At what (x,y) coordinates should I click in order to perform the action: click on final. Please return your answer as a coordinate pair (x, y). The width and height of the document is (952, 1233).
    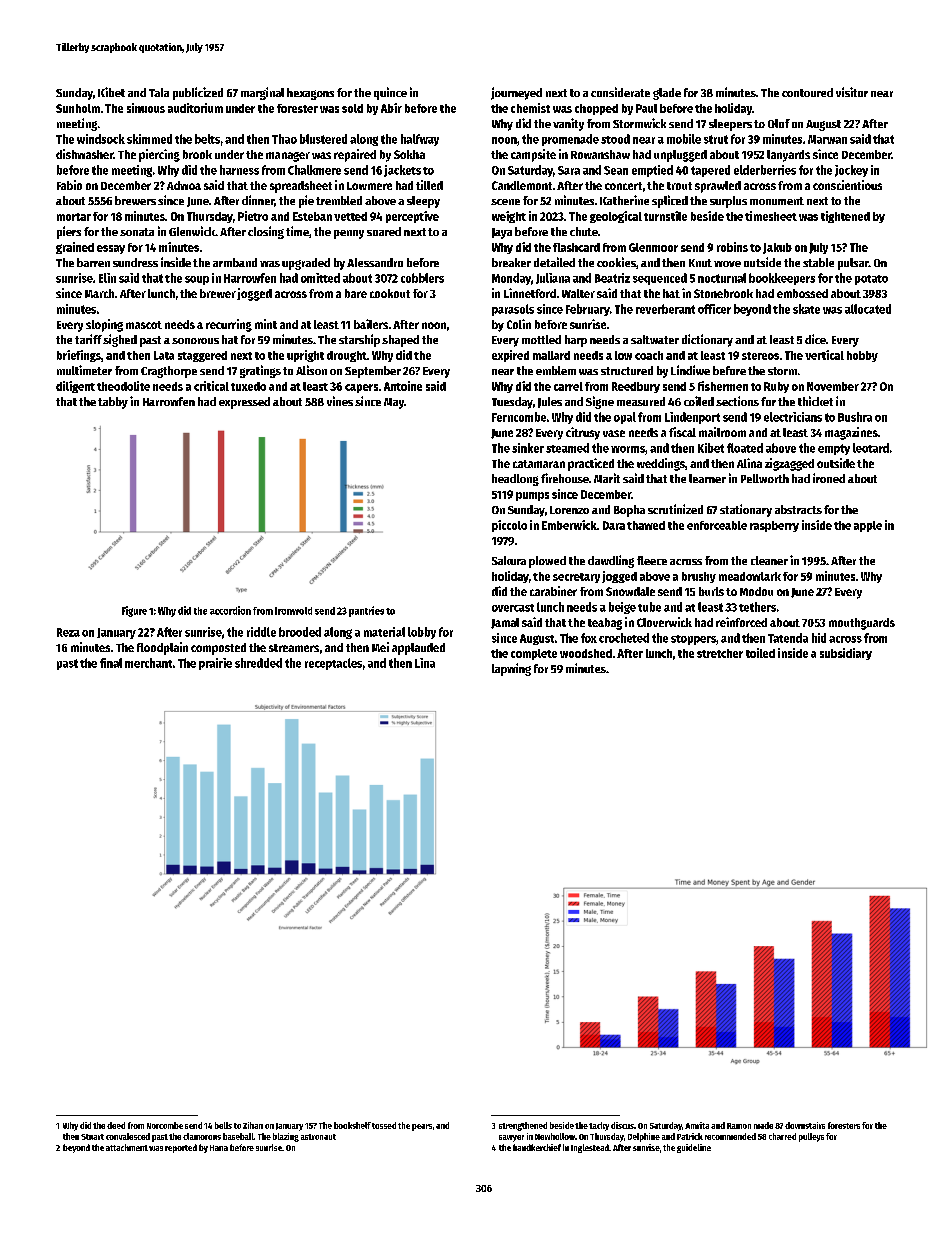
    Looking at the image, I should click on (111, 663).
